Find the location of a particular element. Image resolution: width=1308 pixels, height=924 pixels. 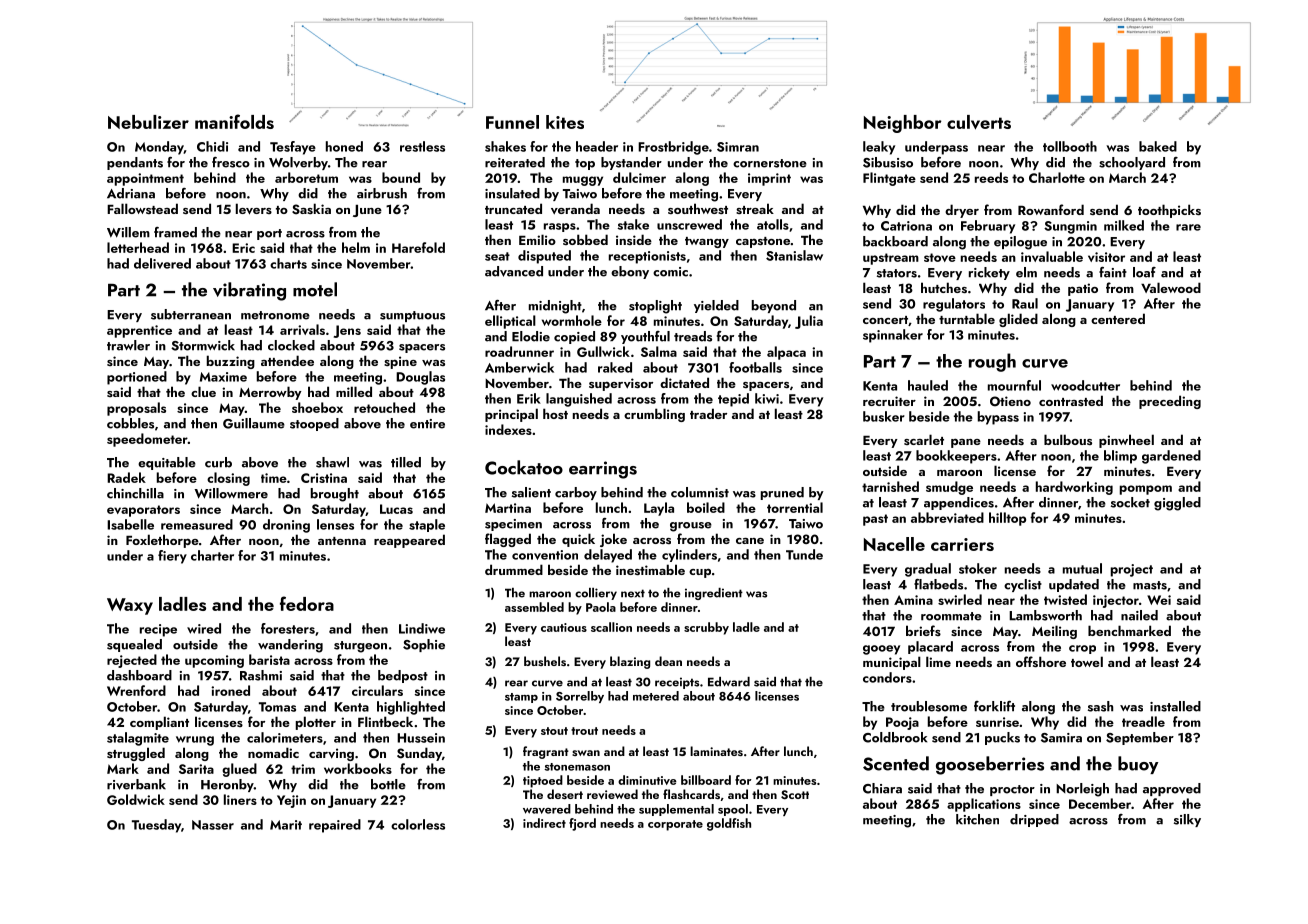

Sarita is located at coordinates (196, 769).
